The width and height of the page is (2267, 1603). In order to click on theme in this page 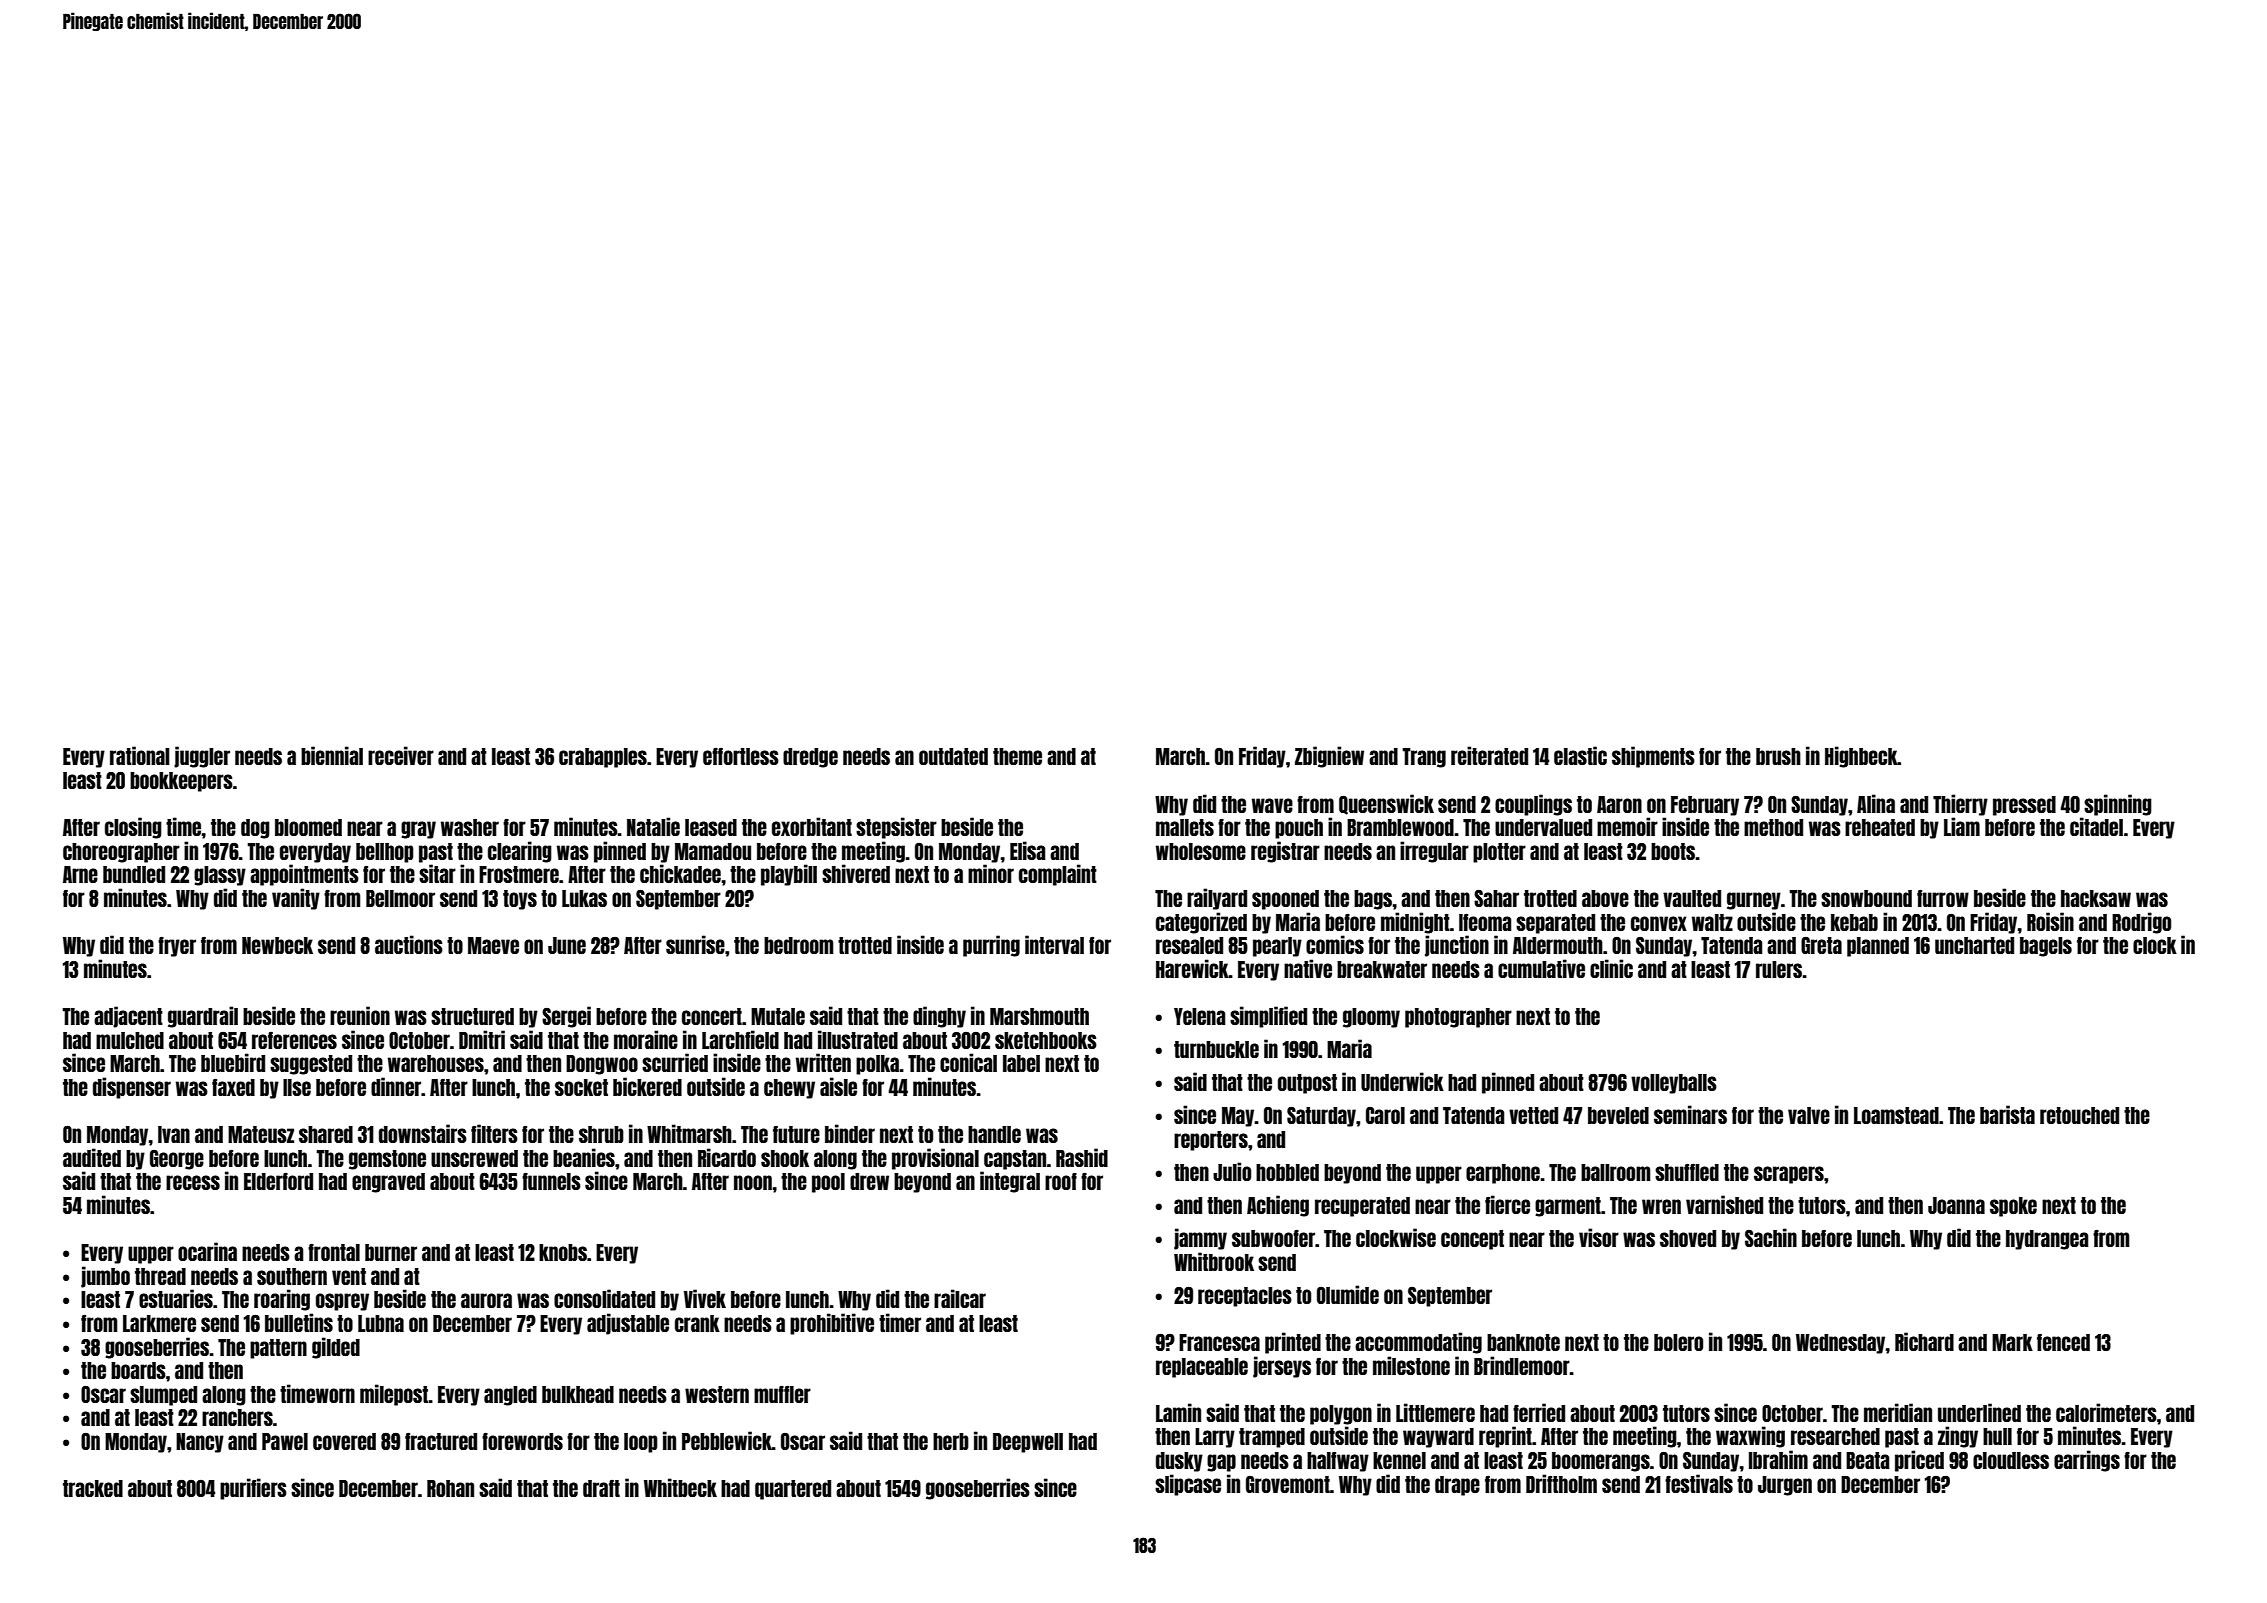, I will do `click(1017, 756)`.
